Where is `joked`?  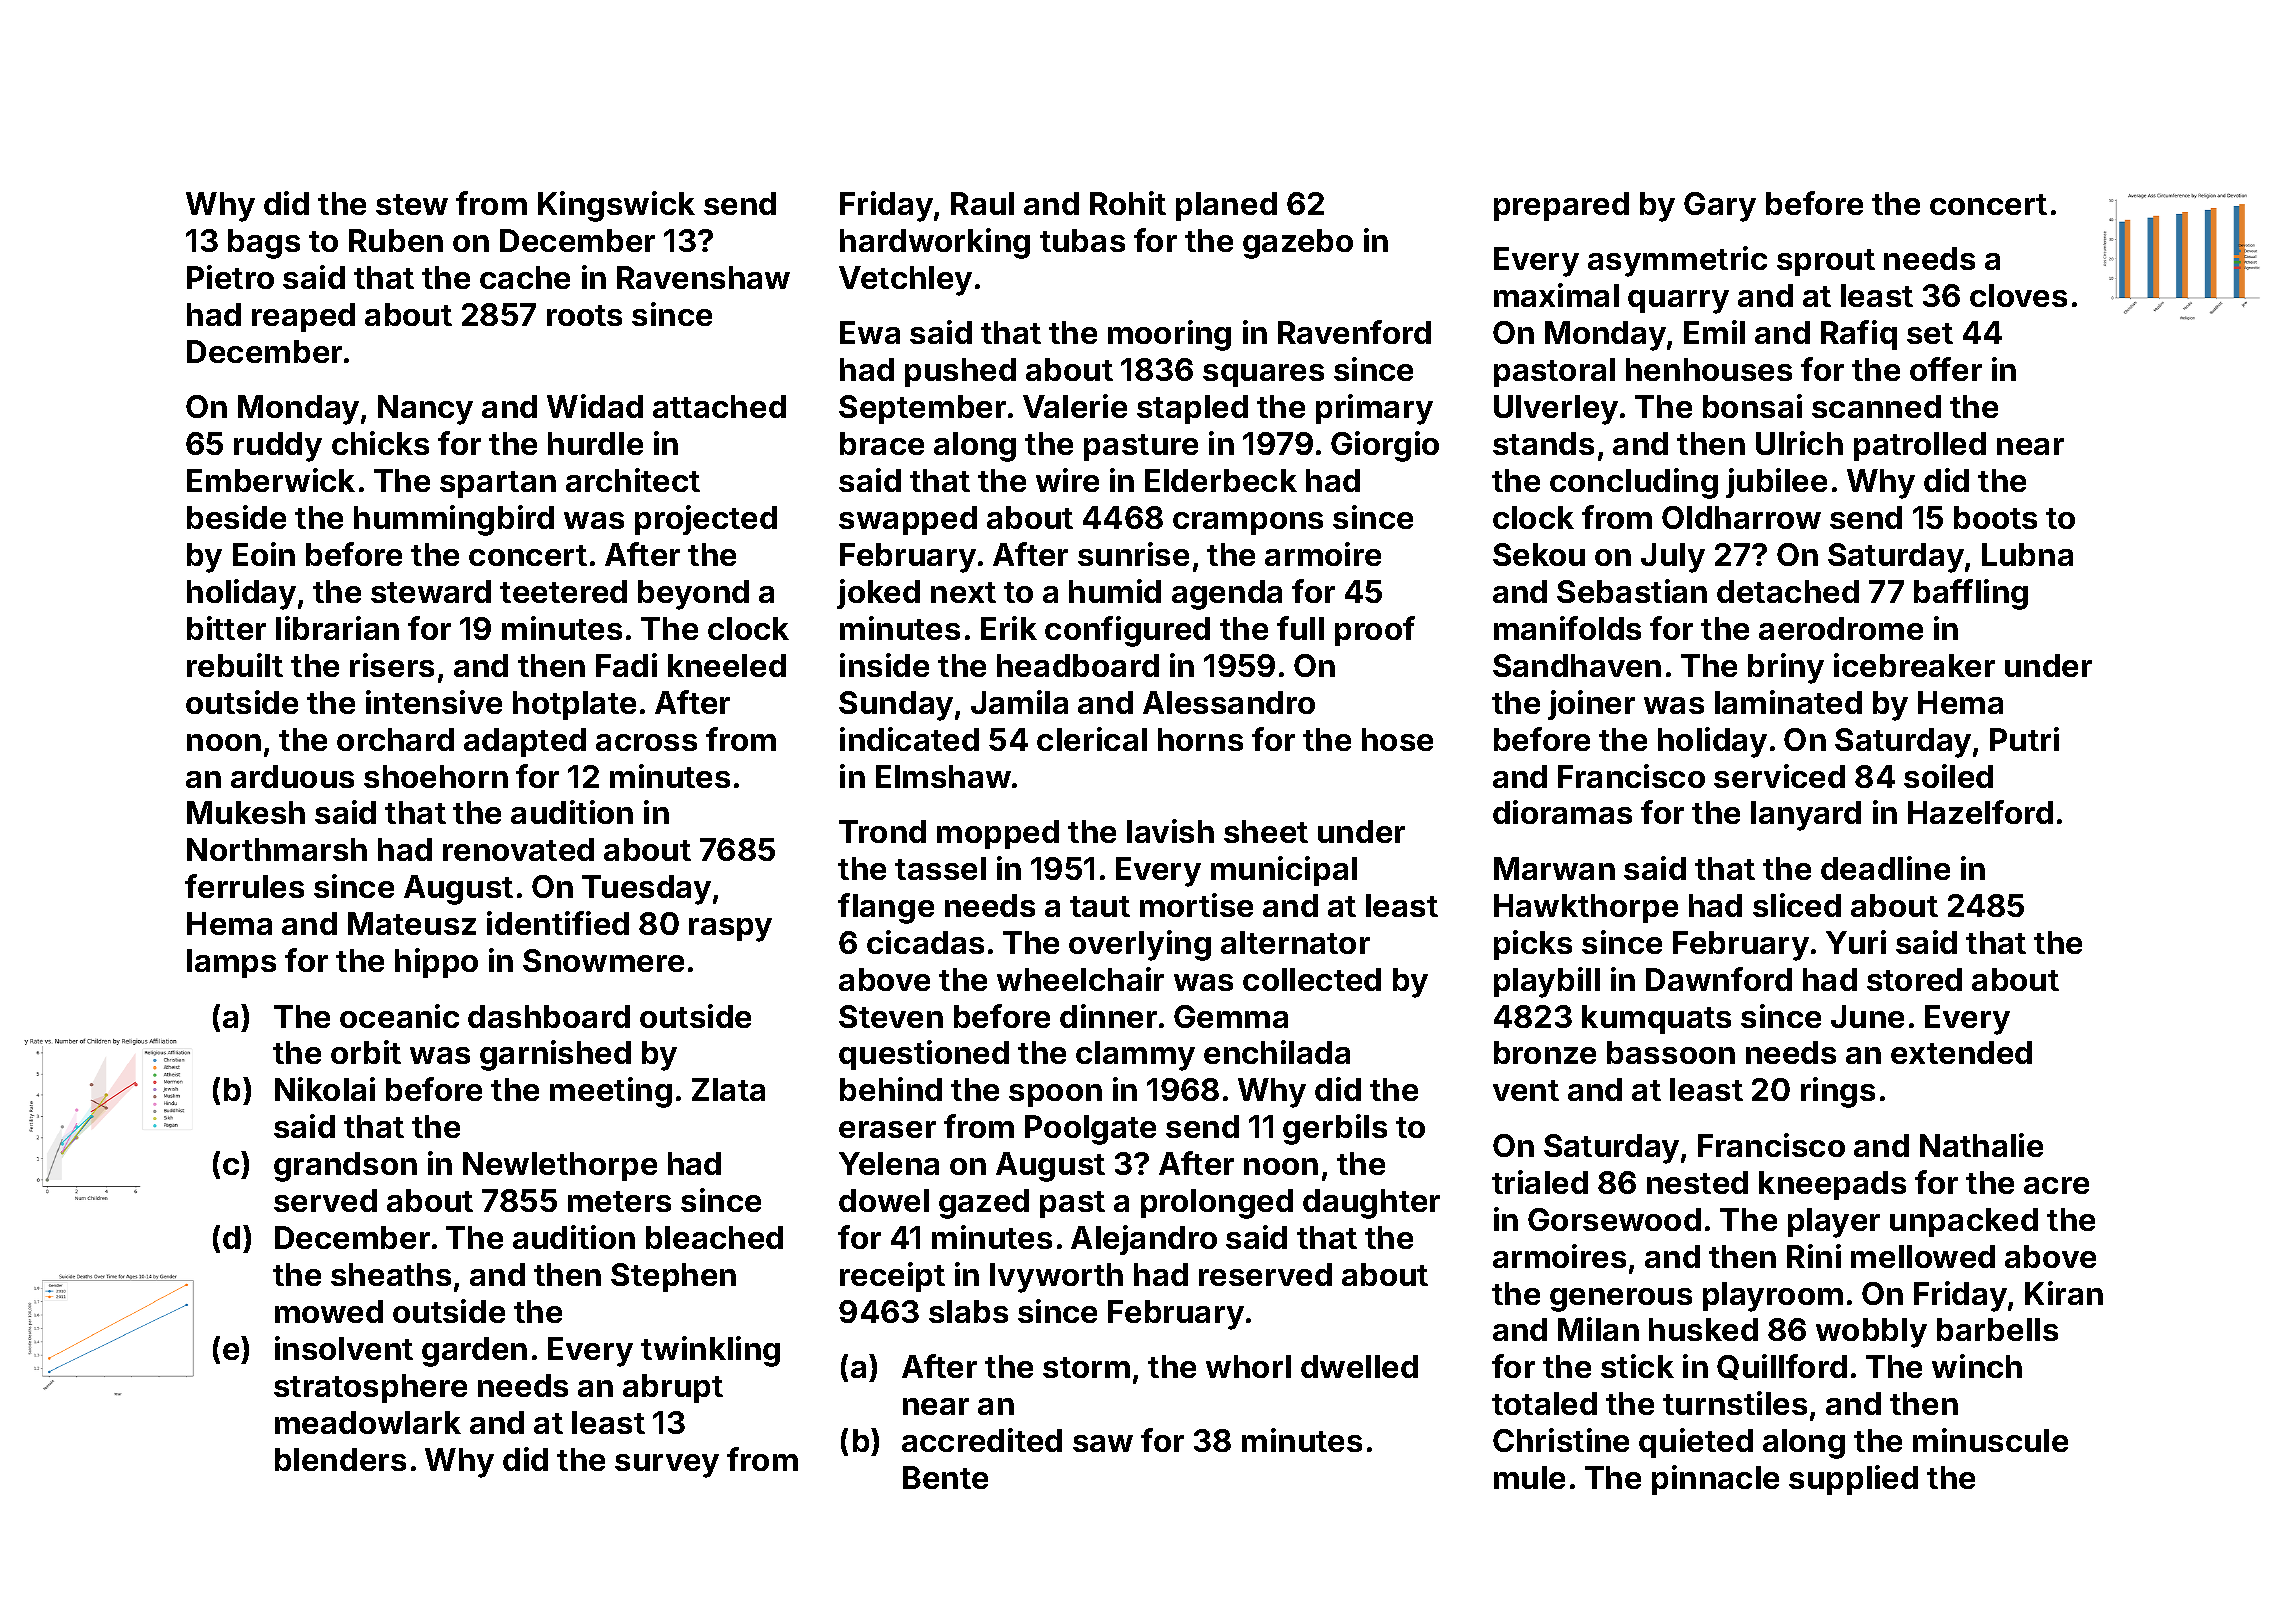
joked is located at coordinates (878, 594).
